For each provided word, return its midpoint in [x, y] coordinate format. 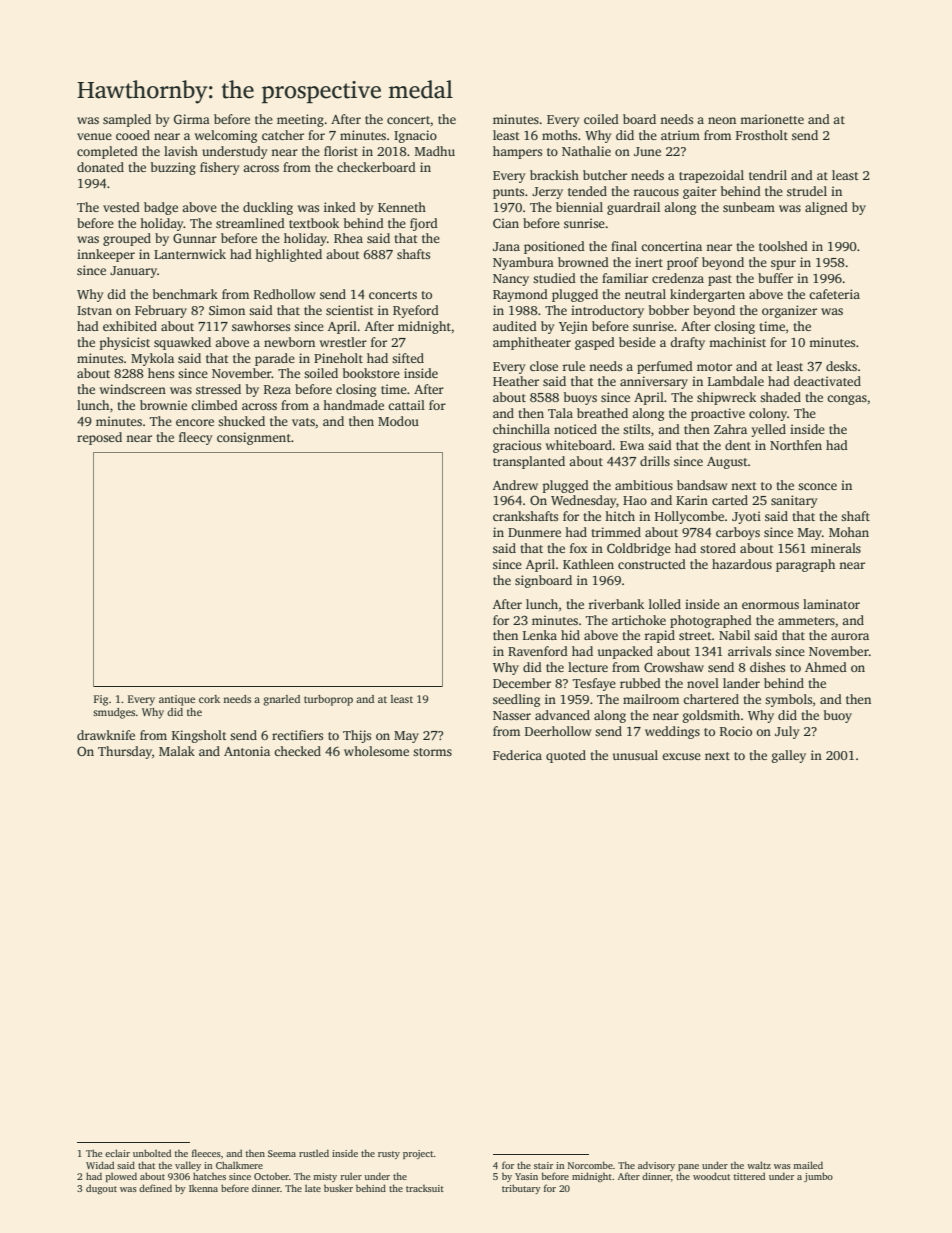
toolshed [783, 246]
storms [432, 752]
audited [515, 326]
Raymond [520, 295]
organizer [789, 311]
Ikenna [203, 1188]
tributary [521, 1189]
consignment [254, 438]
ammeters [806, 621]
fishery [219, 168]
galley [789, 756]
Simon [227, 310]
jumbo [818, 1177]
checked [297, 751]
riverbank [616, 604]
